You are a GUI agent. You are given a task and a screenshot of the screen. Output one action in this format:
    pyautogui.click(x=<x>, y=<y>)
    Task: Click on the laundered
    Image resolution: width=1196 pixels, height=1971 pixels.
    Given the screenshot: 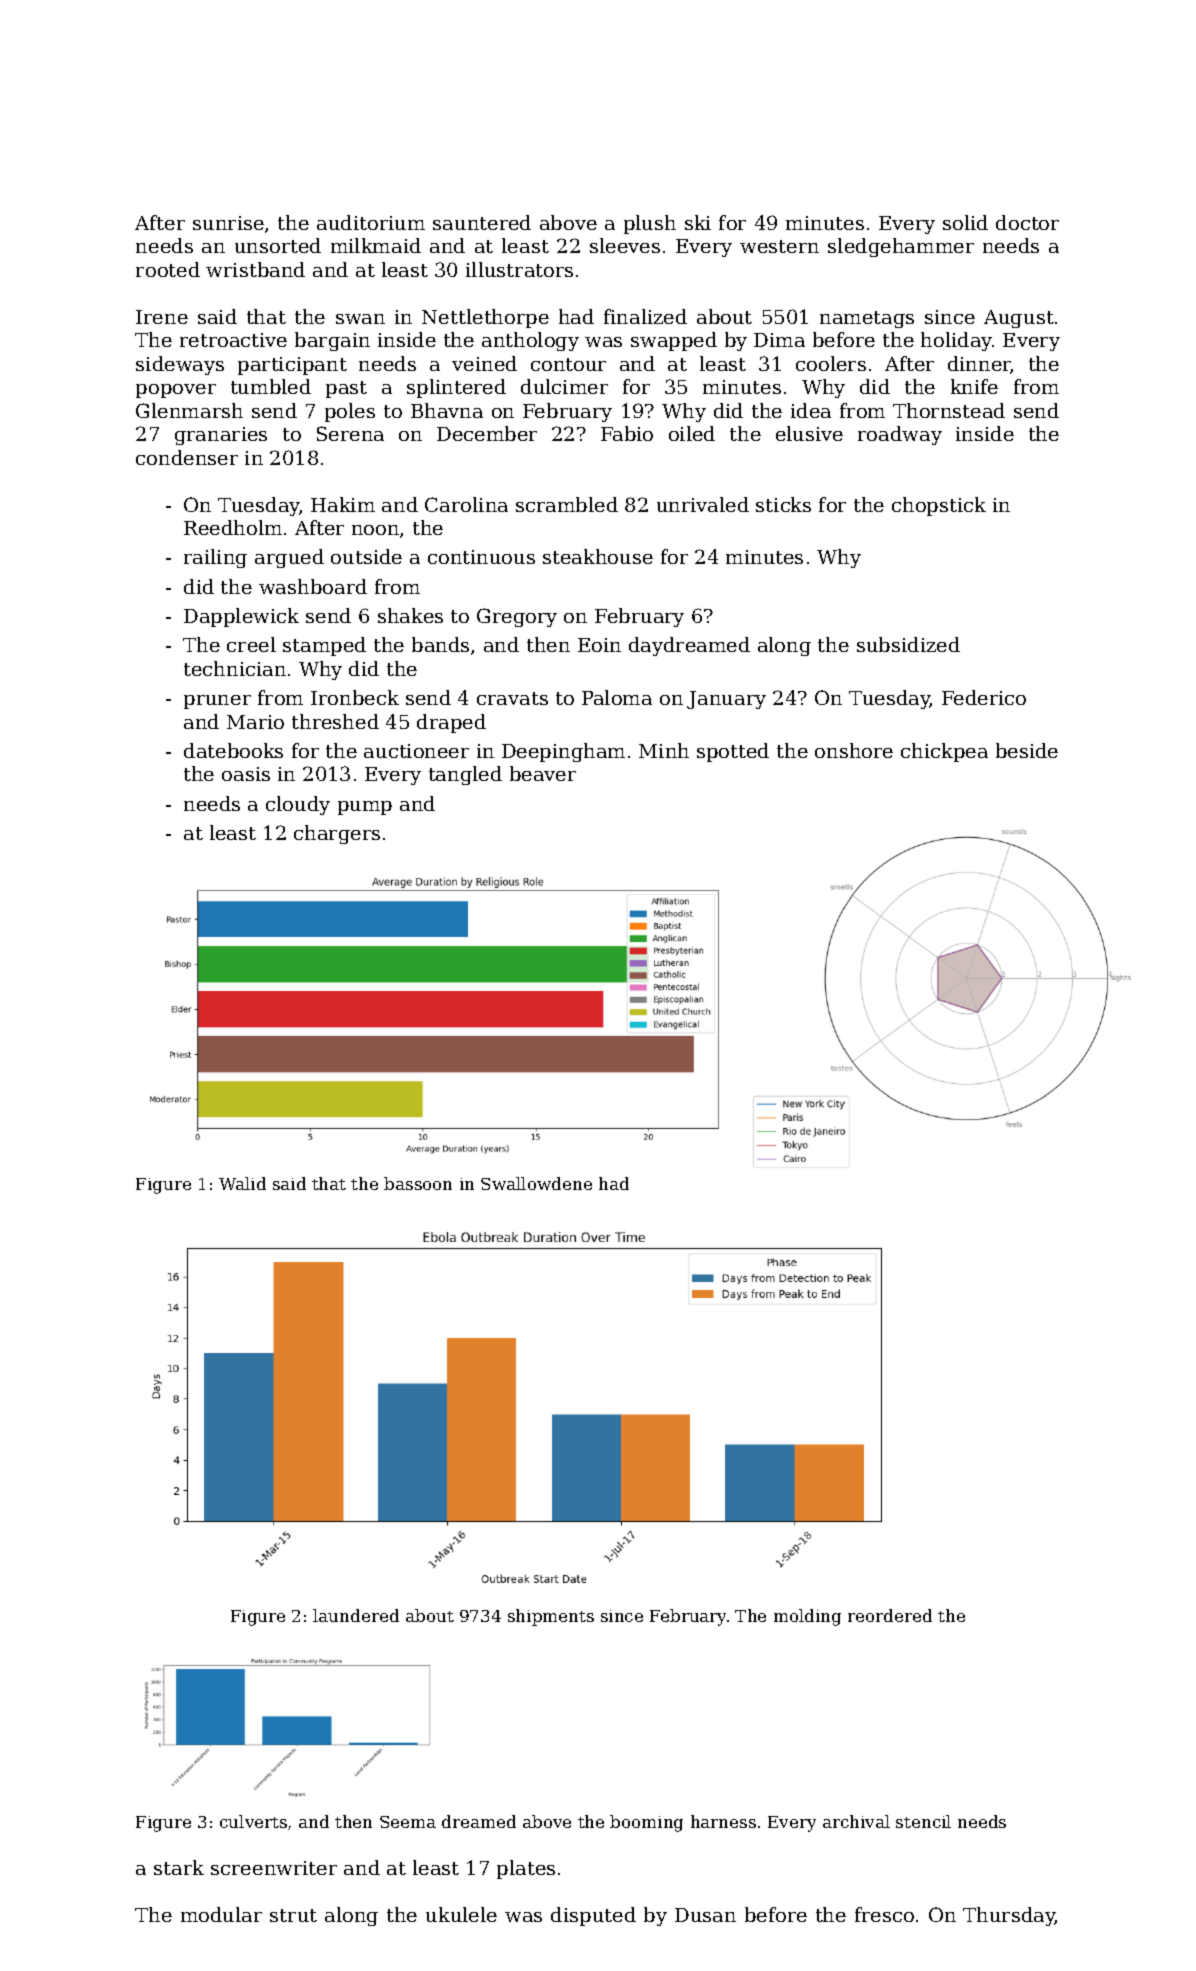 What is the action you would take?
    pyautogui.click(x=356, y=1615)
